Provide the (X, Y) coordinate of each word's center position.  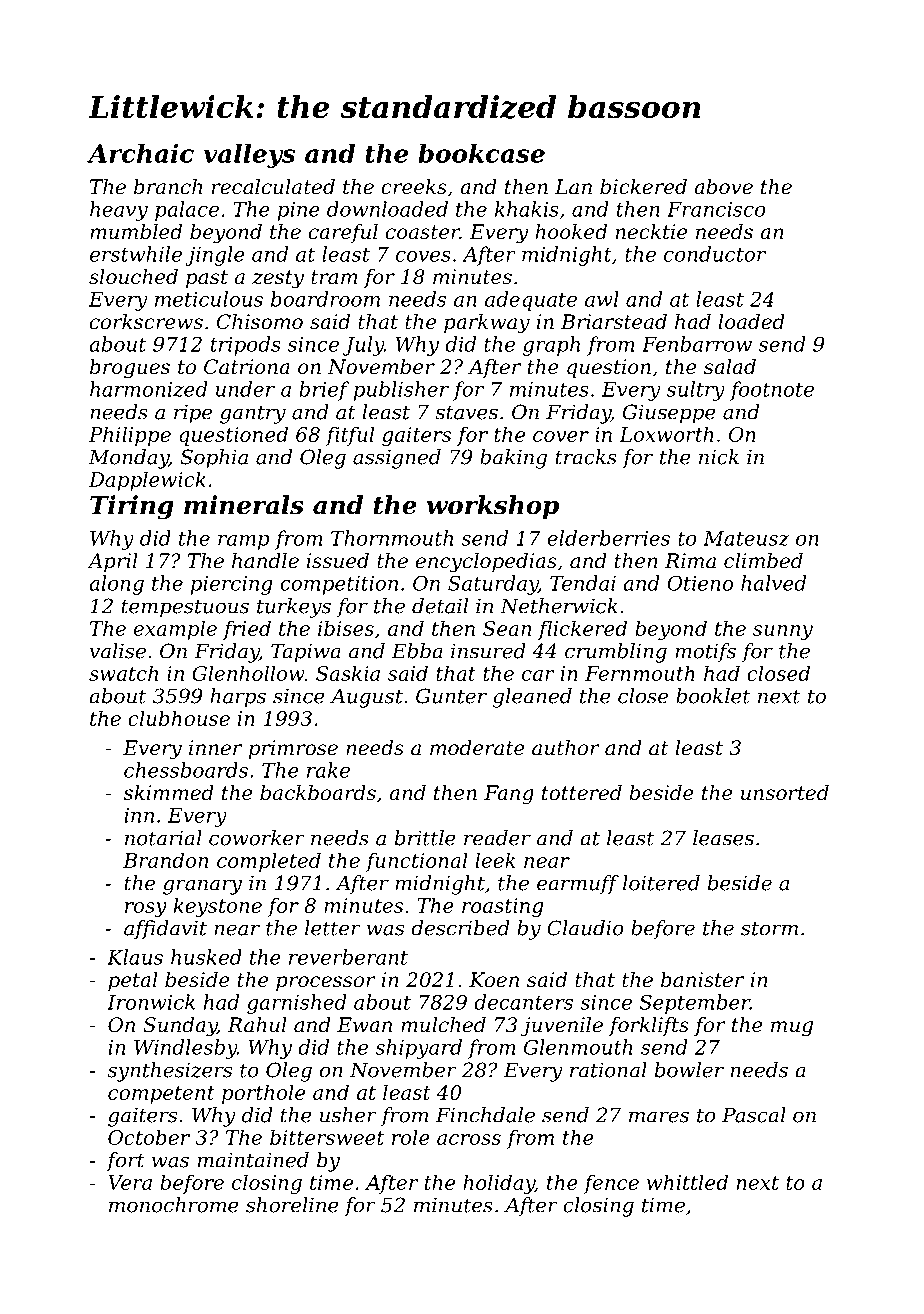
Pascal (754, 1115)
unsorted (785, 793)
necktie (651, 232)
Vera (130, 1182)
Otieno (700, 583)
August (366, 698)
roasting (502, 907)
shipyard (418, 1049)
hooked (571, 232)
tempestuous (185, 608)
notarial (163, 838)
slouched (133, 277)
